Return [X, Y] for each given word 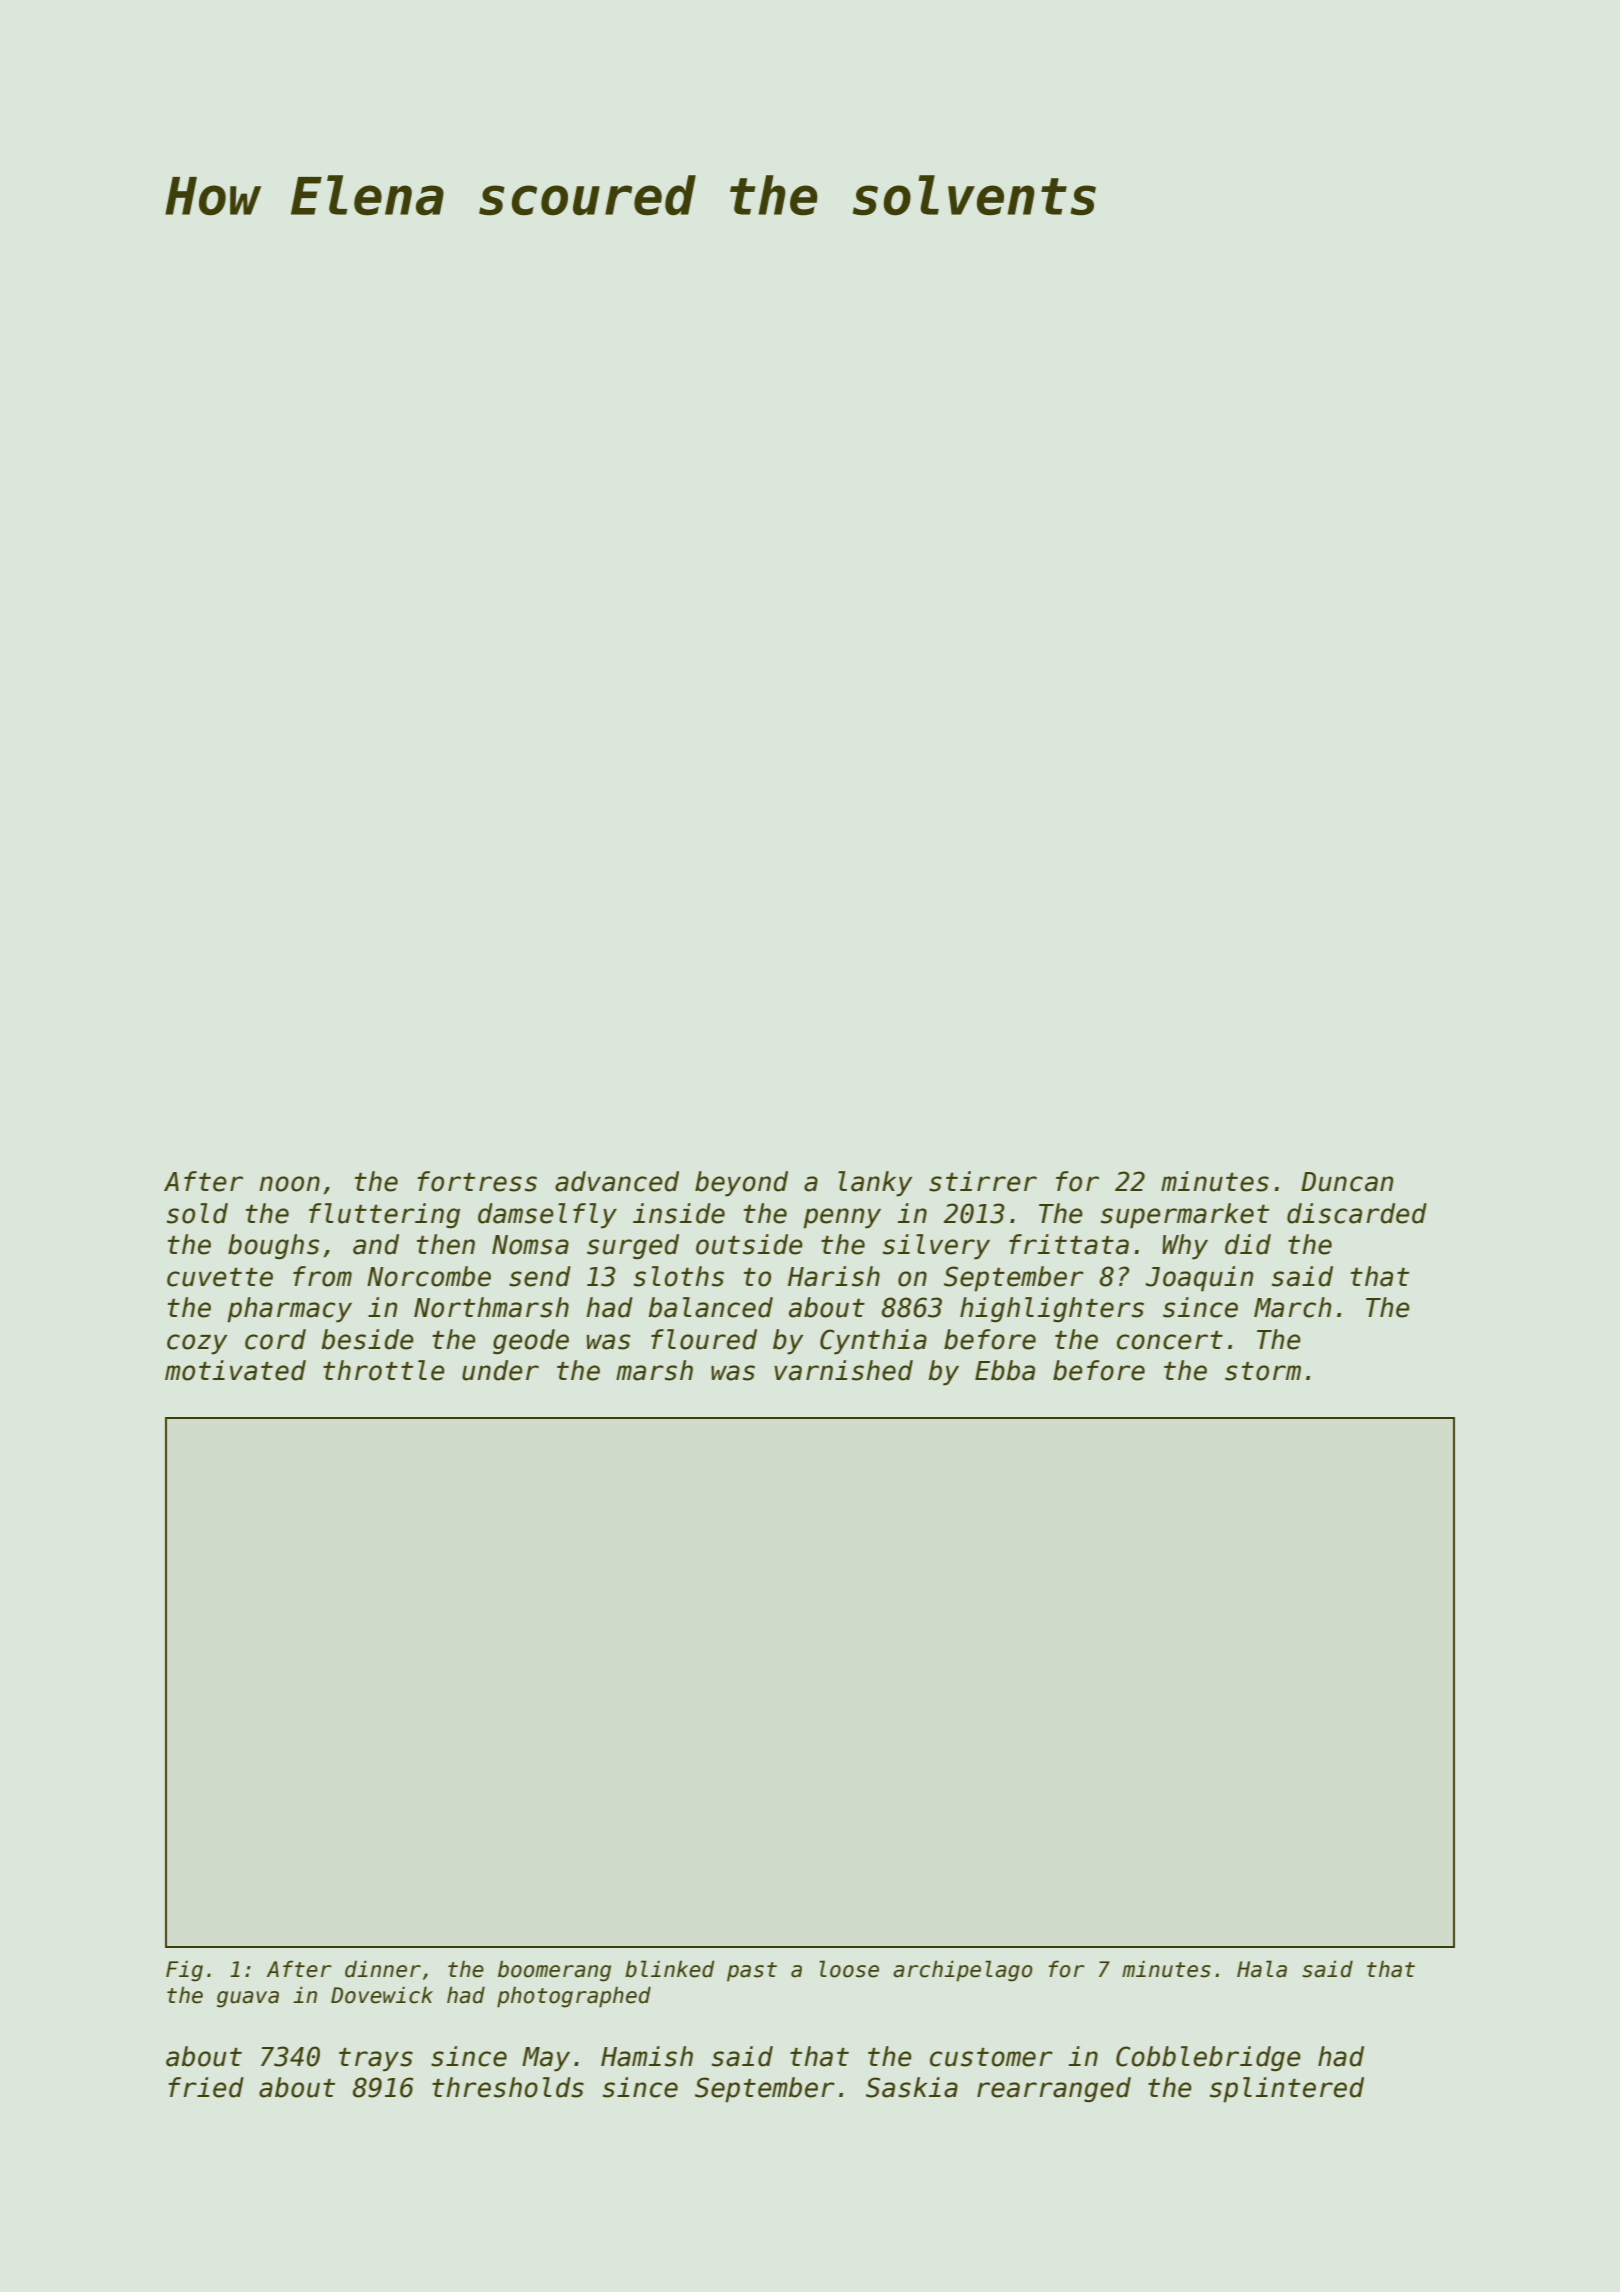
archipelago [963, 1971]
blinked [670, 1969]
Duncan [1347, 1182]
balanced [710, 1307]
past [752, 1972]
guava [248, 1999]
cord [275, 1339]
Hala [1262, 1969]
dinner [383, 1969]
